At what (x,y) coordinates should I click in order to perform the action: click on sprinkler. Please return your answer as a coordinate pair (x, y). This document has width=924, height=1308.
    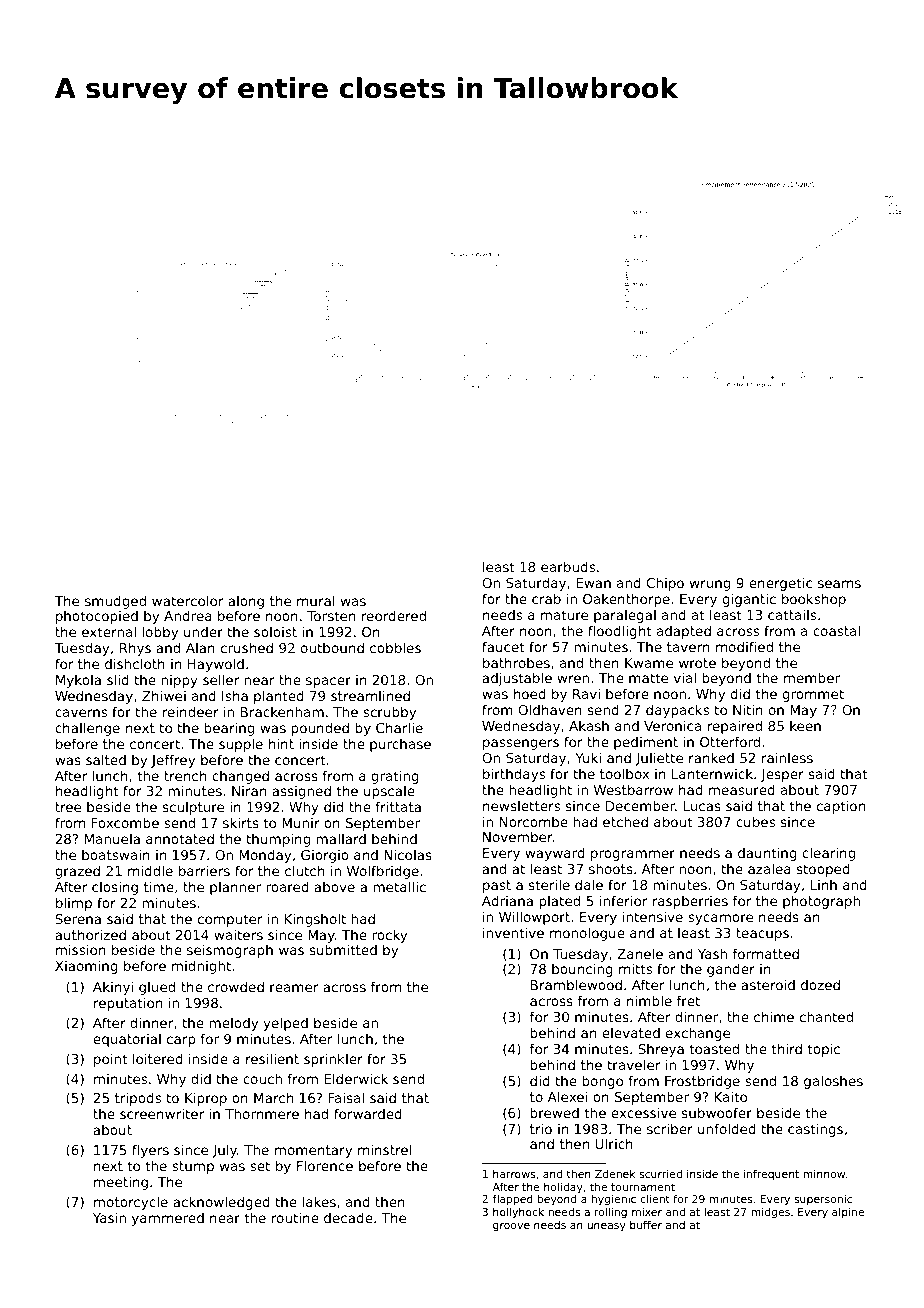
    Looking at the image, I should click on (333, 1060).
